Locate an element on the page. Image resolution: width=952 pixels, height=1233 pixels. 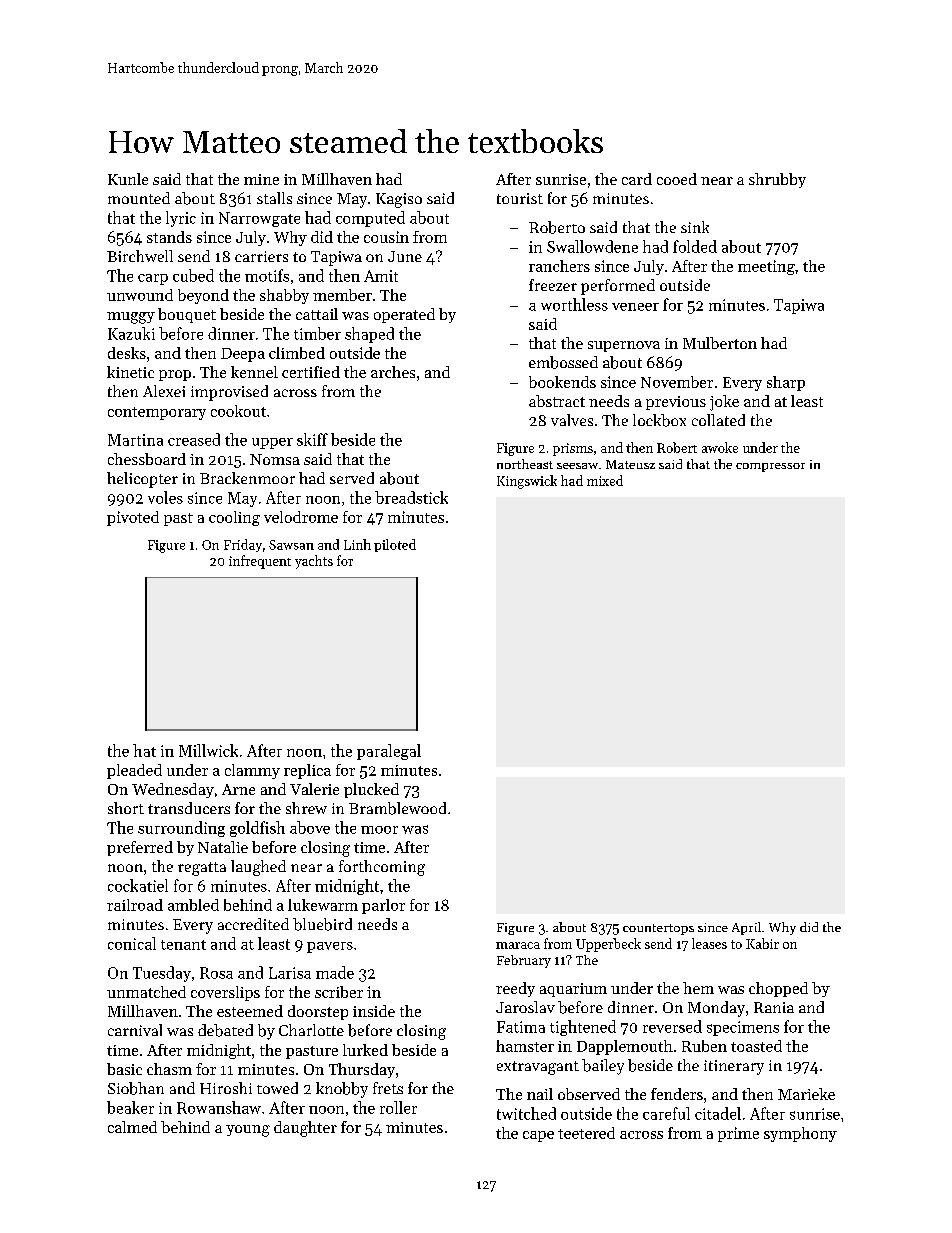
reedy is located at coordinates (515, 989).
